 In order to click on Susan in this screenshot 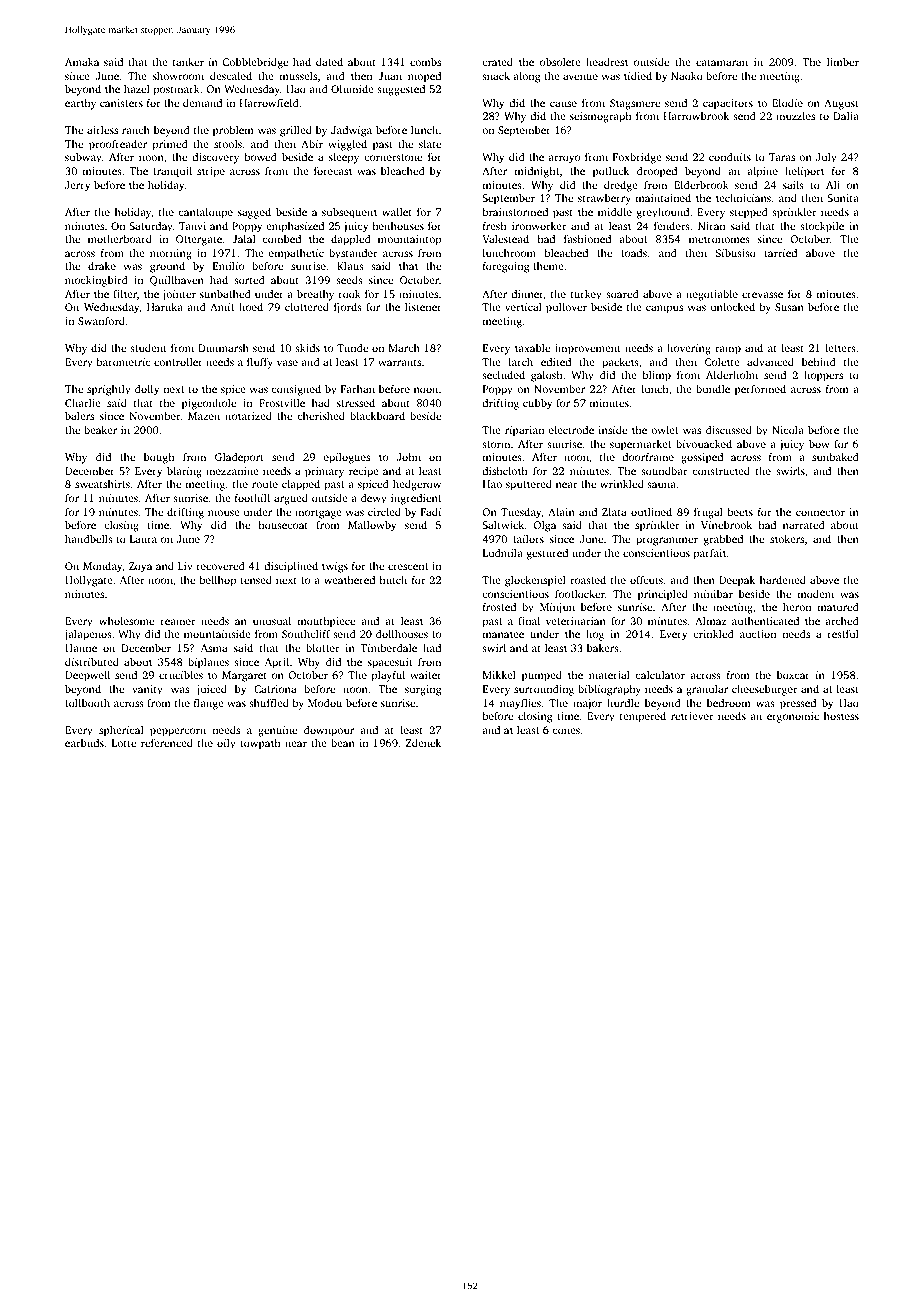, I will do `click(789, 307)`.
